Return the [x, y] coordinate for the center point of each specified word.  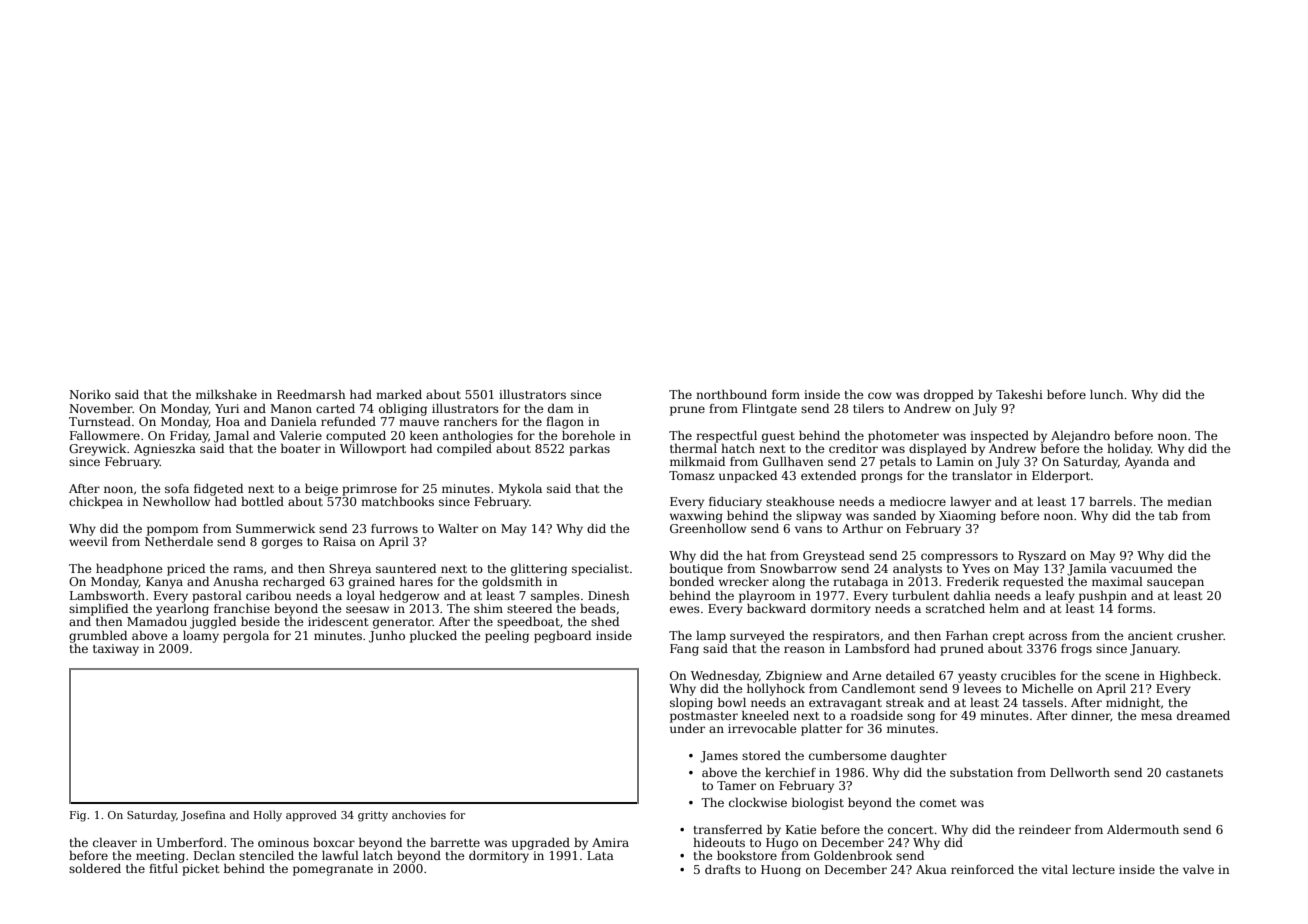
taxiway [116, 650]
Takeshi [1019, 394]
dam [561, 408]
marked [399, 394]
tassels [1042, 702]
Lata [600, 855]
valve [1198, 869]
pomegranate [333, 870]
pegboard [562, 637]
